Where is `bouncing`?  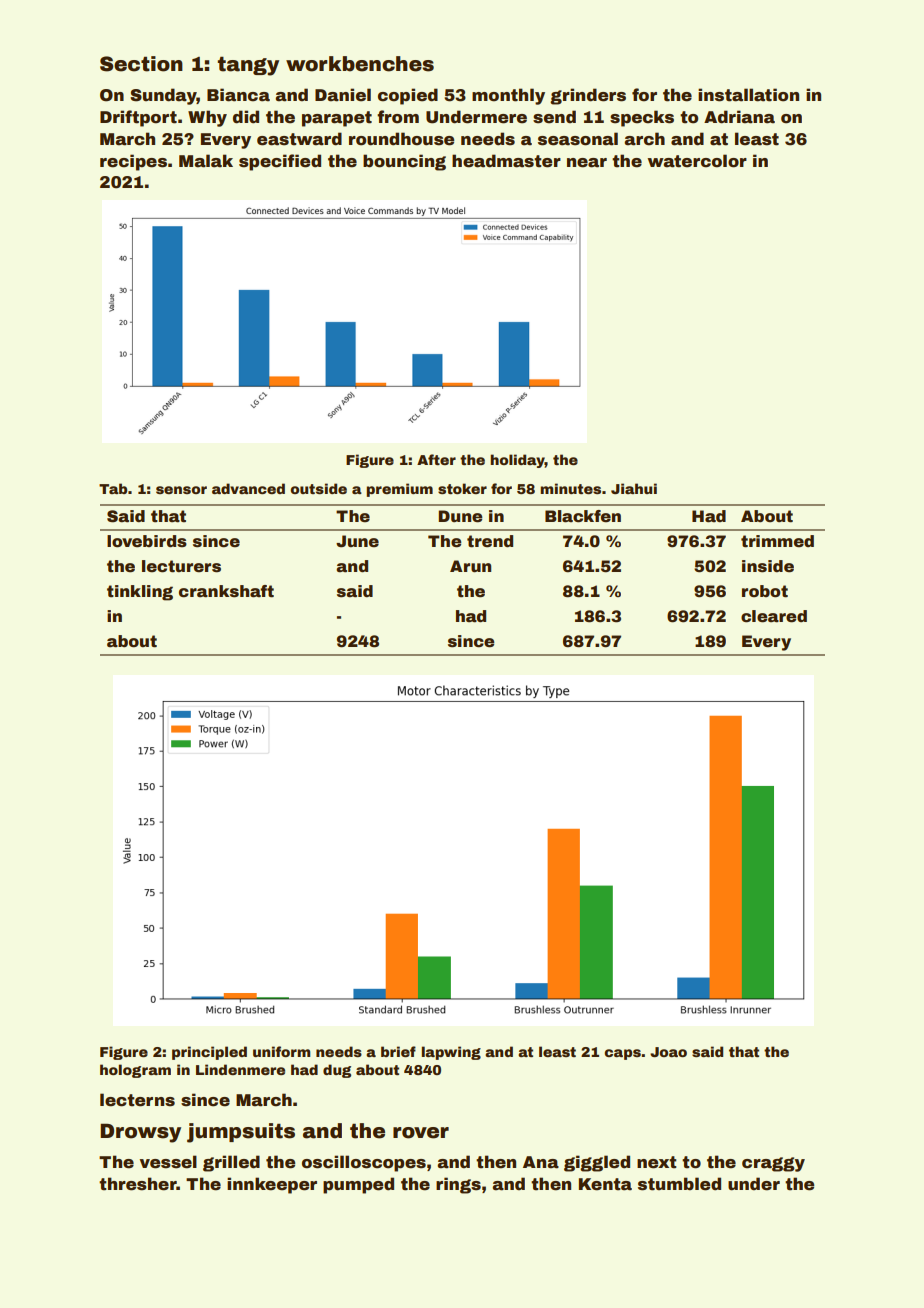
bouncing is located at coordinates (404, 162).
